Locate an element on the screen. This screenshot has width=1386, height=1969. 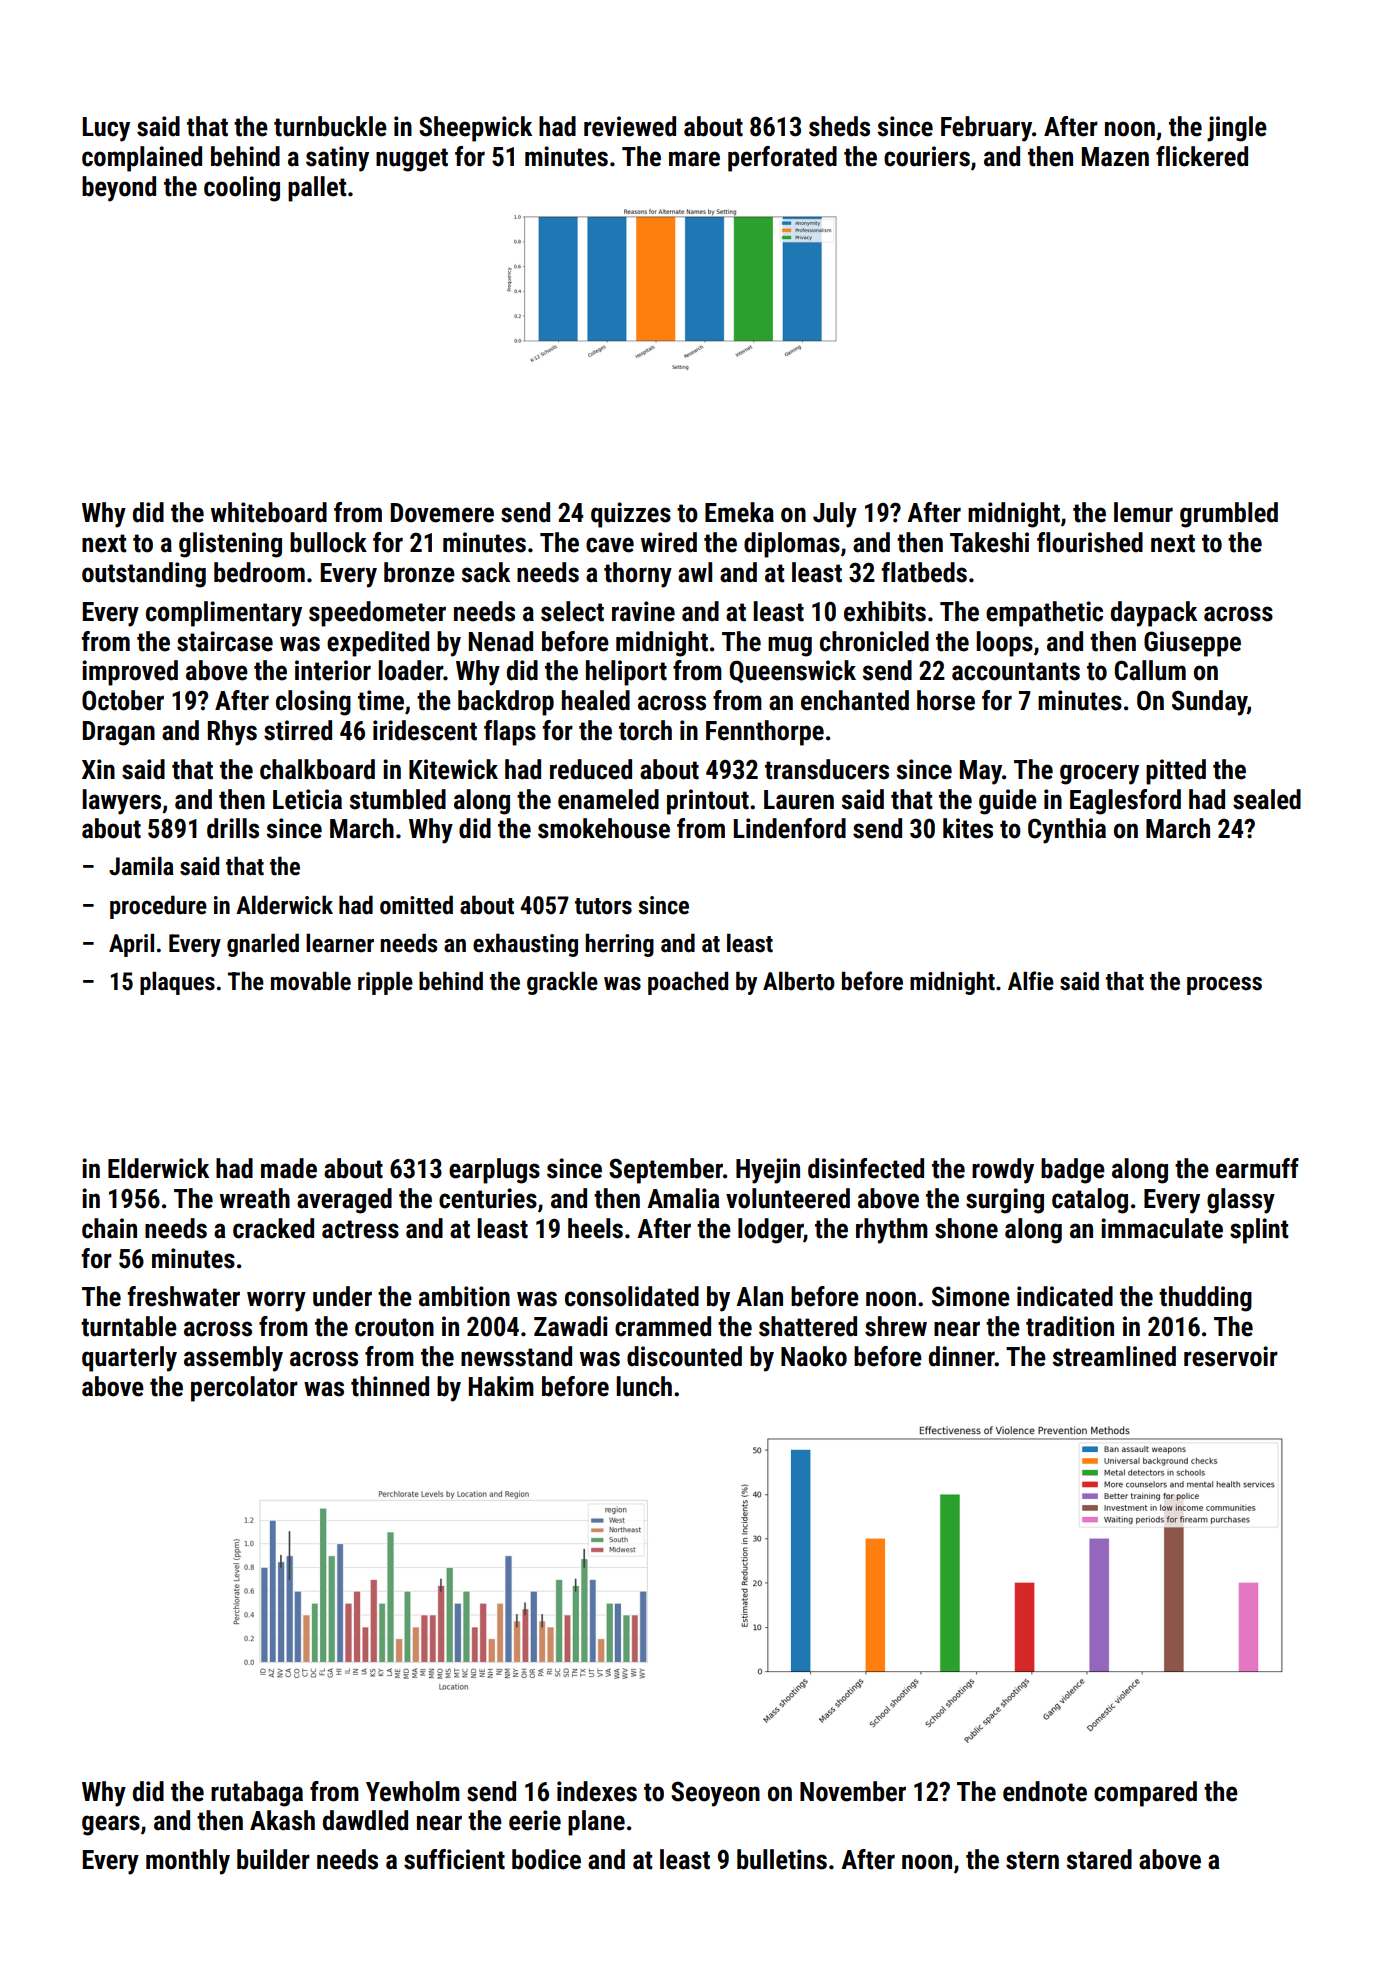
pallet is located at coordinates (317, 189).
